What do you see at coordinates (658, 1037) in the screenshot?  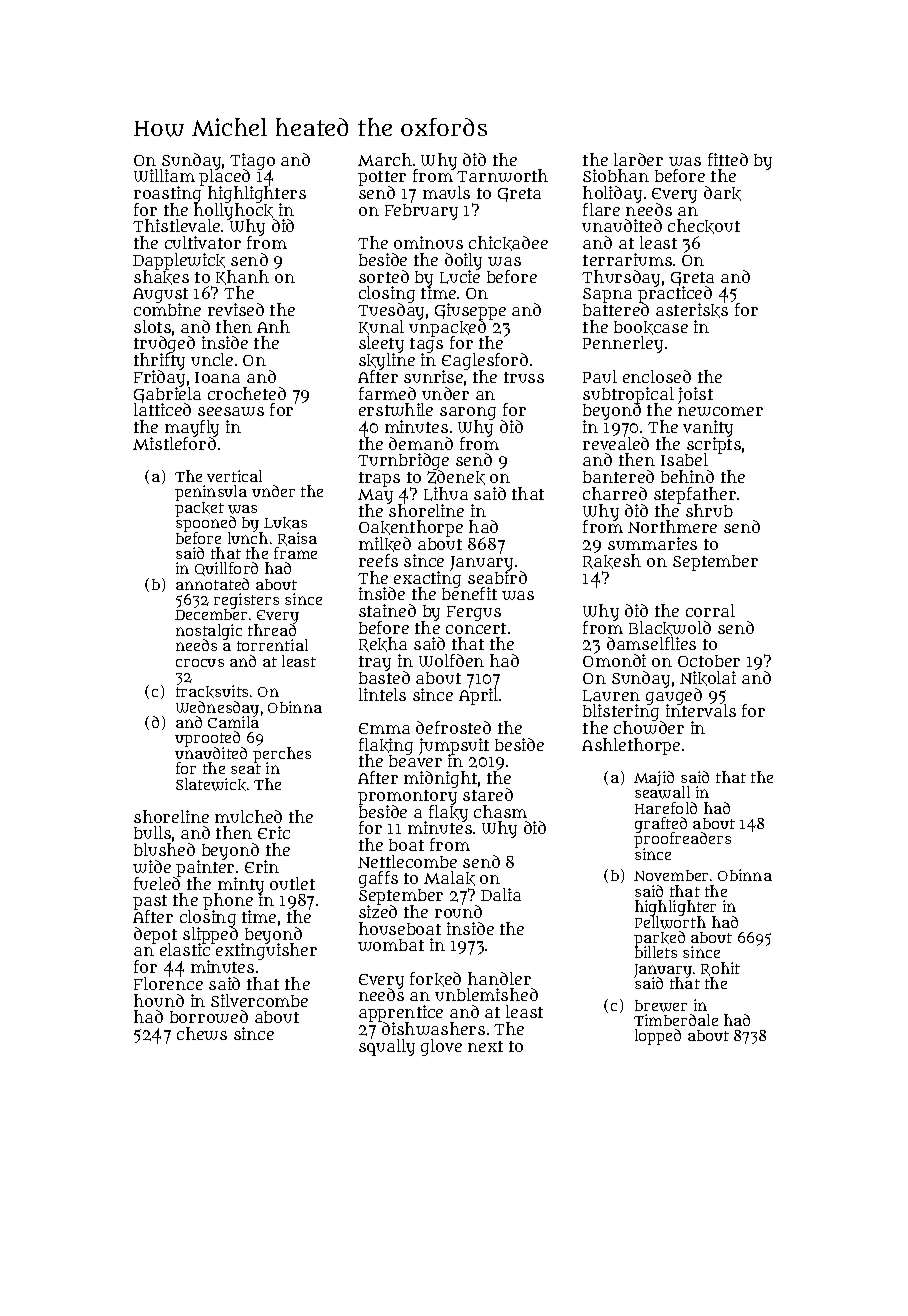 I see `lopped` at bounding box center [658, 1037].
